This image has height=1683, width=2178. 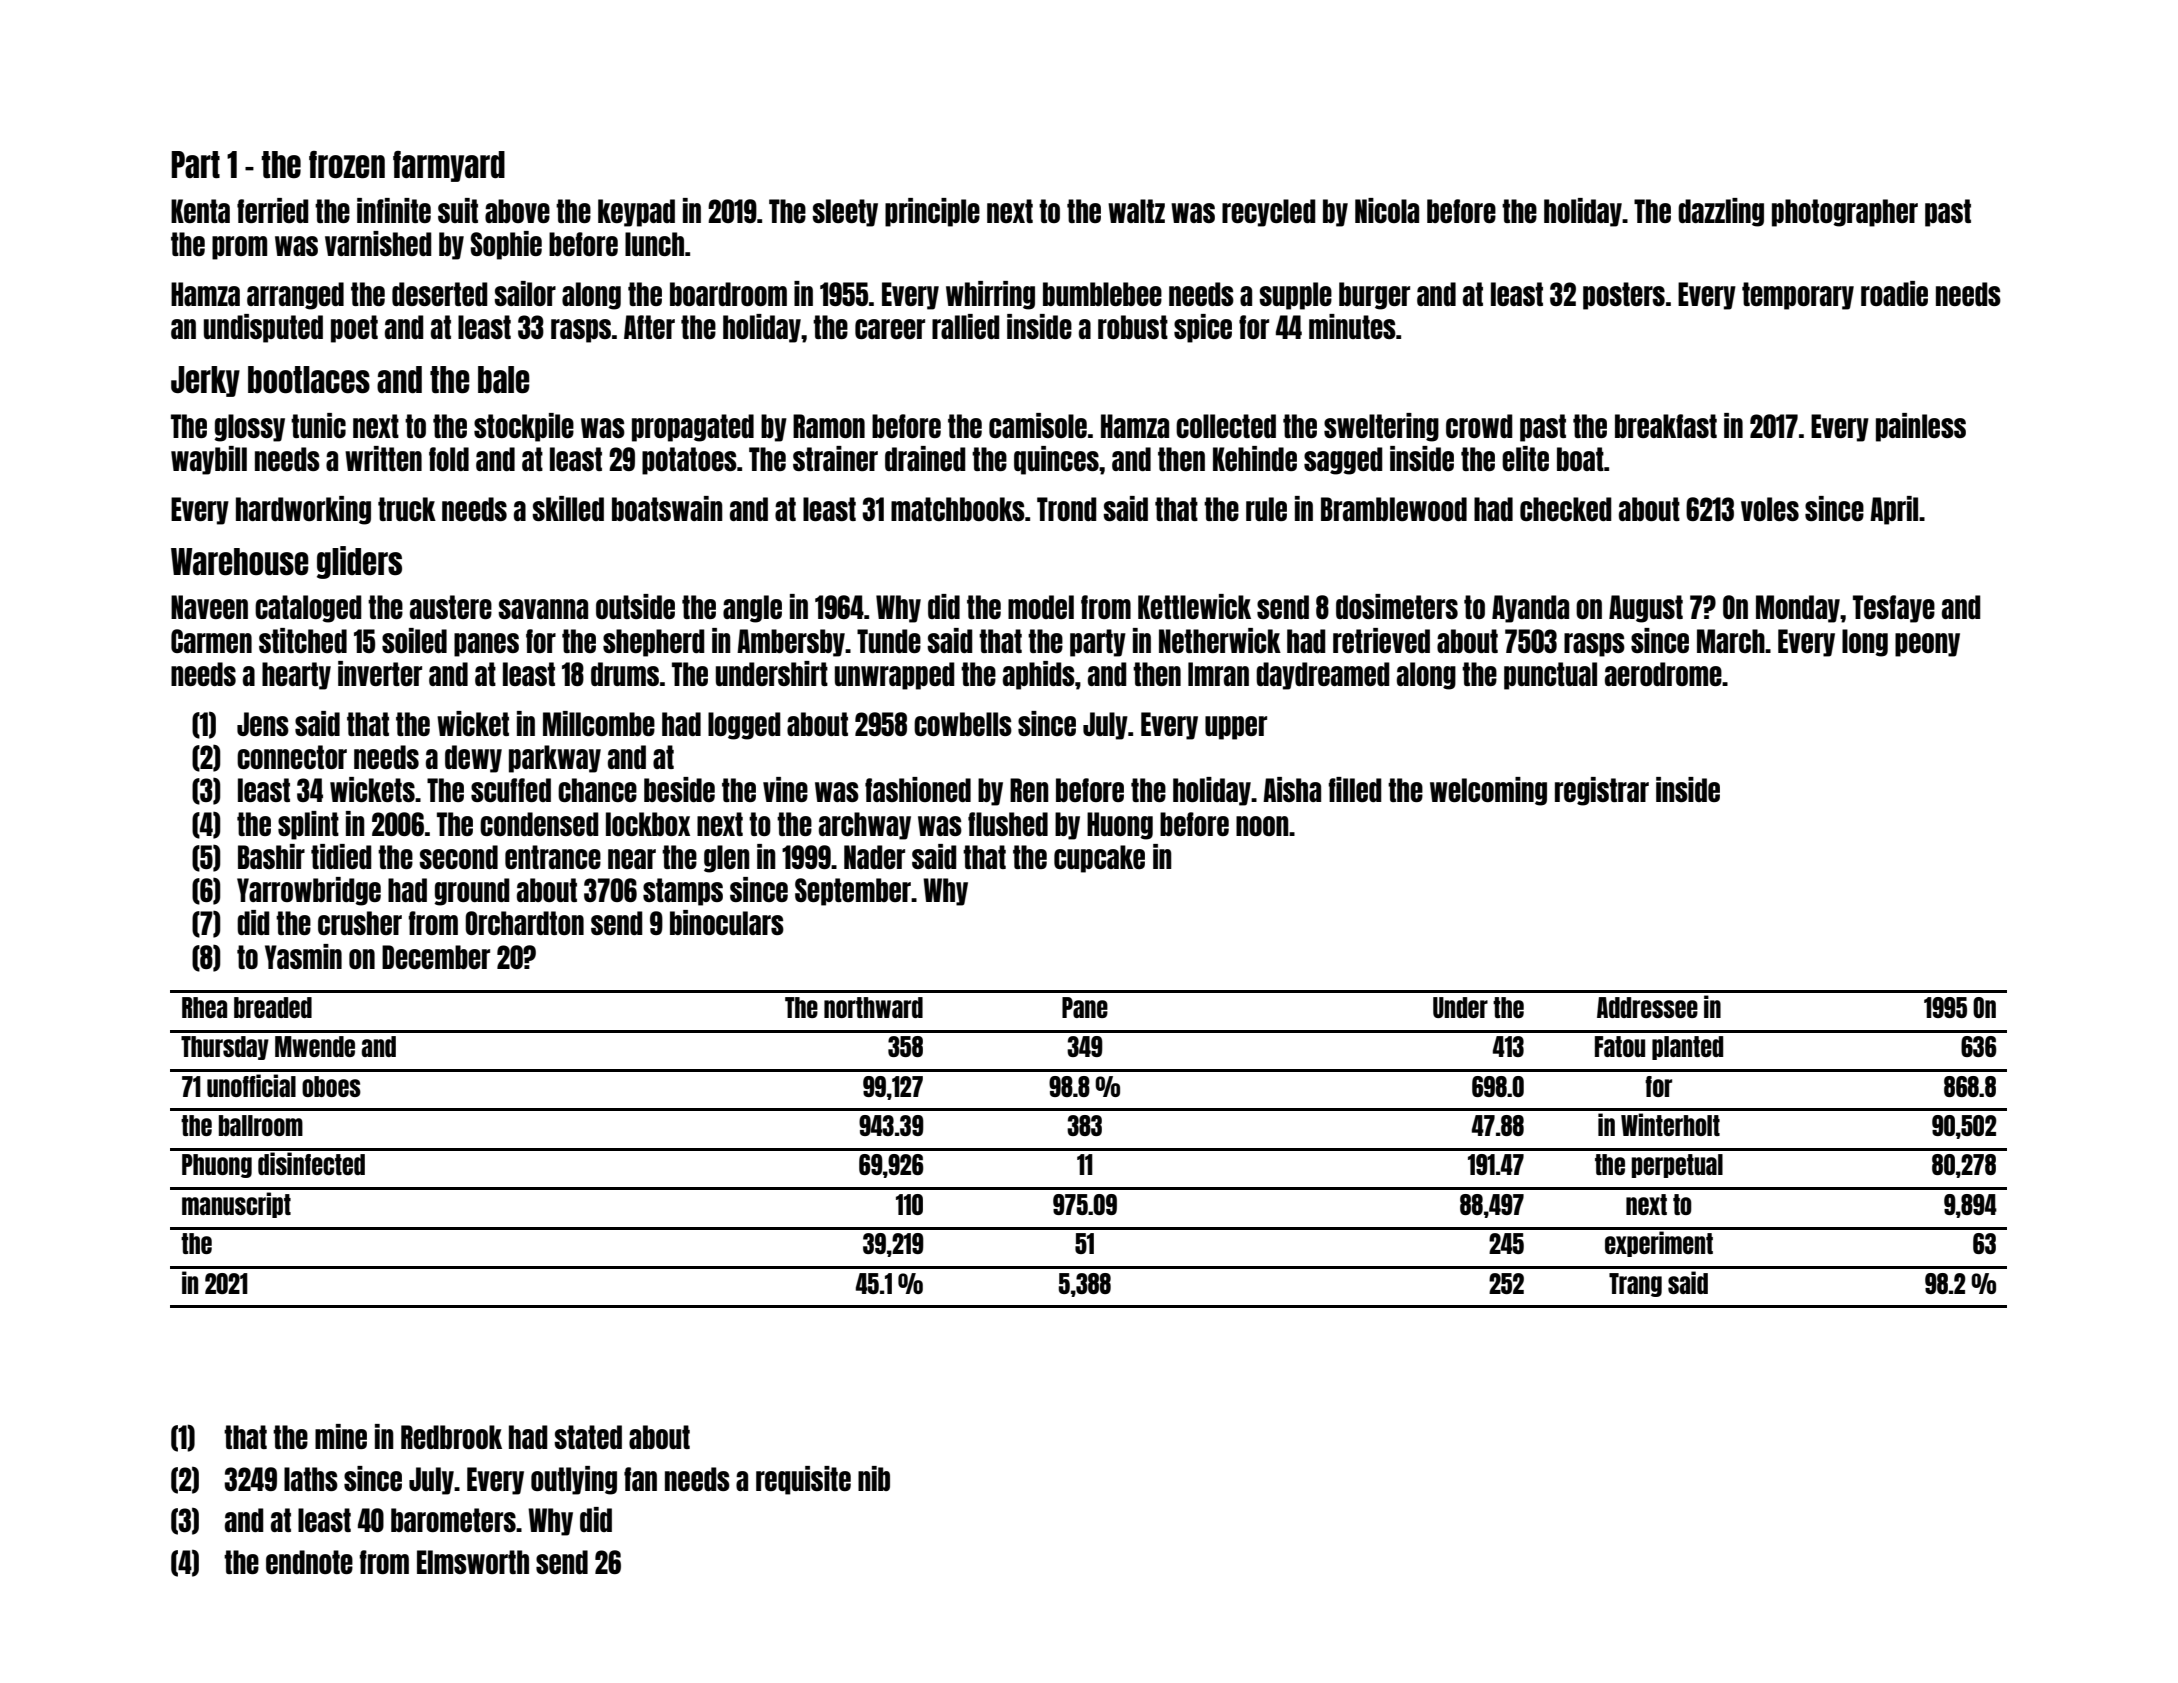 What do you see at coordinates (845, 213) in the image?
I see `sleety` at bounding box center [845, 213].
